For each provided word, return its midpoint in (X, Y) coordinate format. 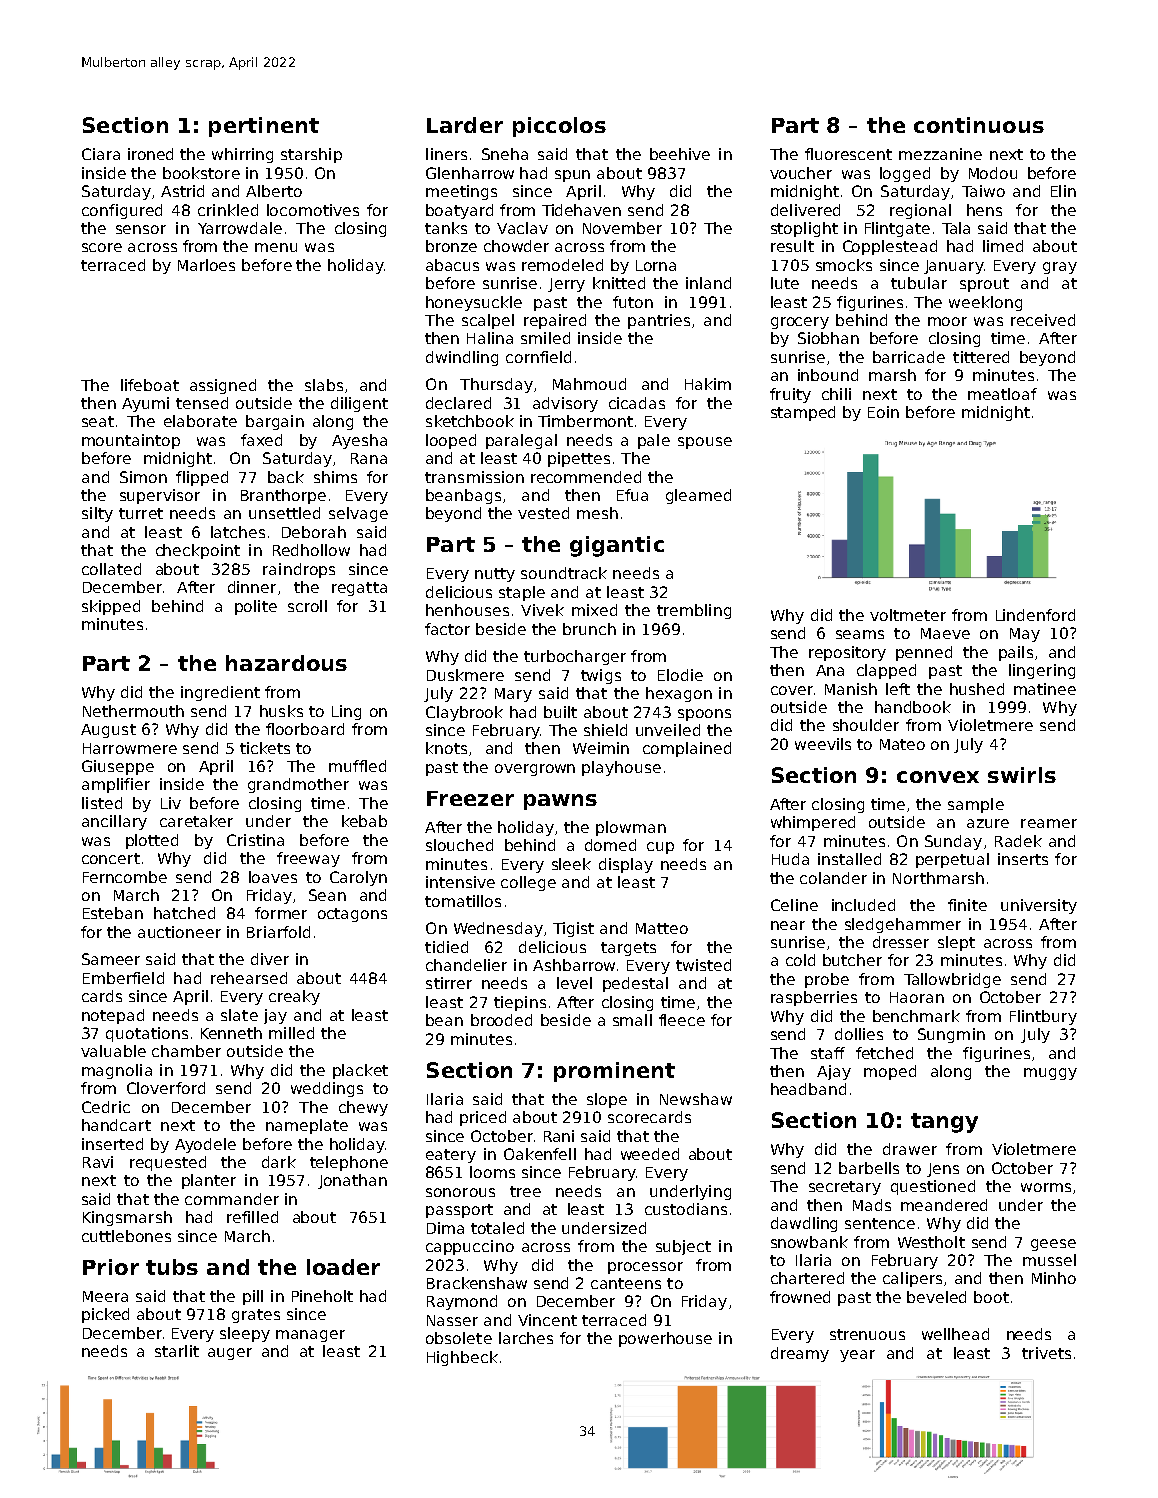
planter (209, 1181)
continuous (979, 125)
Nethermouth (133, 711)
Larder (465, 125)
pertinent (264, 127)
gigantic (617, 546)
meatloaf (1002, 394)
